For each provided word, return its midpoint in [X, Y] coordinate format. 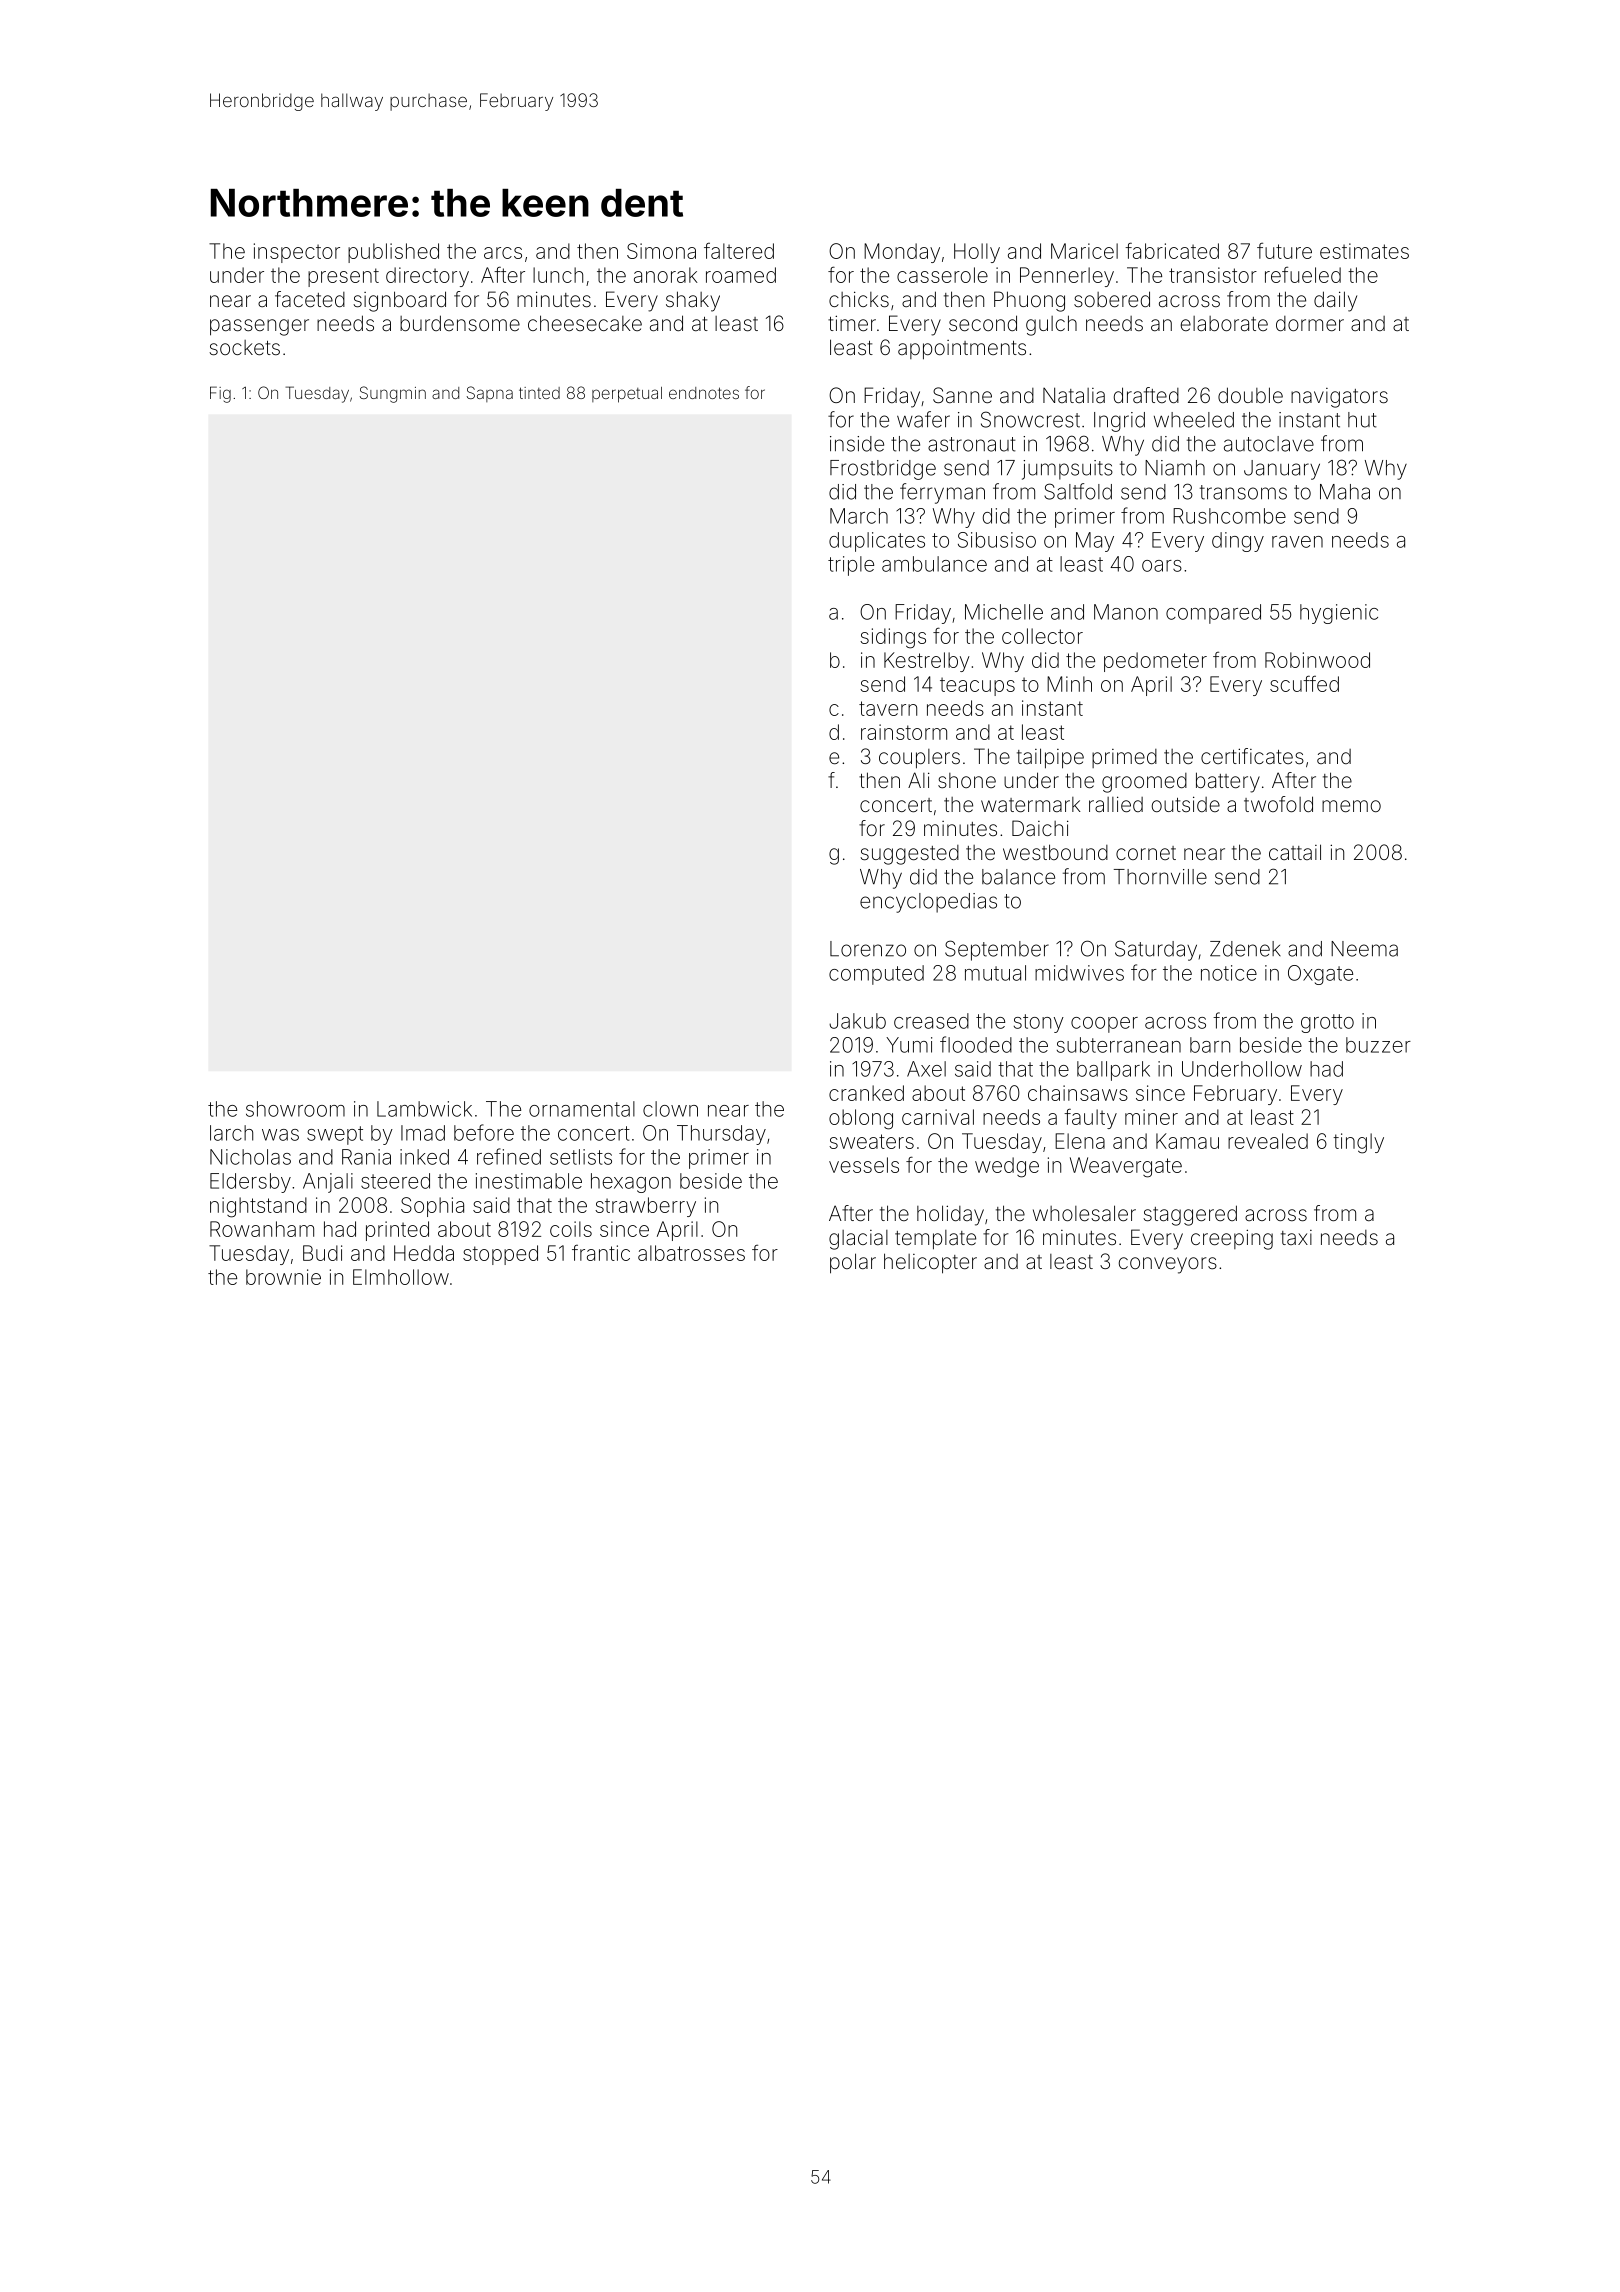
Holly [977, 253]
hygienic [1339, 614]
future [1284, 250]
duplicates [877, 542]
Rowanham [262, 1229]
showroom [295, 1109]
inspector [297, 253]
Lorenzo [868, 949]
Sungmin [393, 394]
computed [876, 975]
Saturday [1156, 950]
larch [231, 1133]
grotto [1327, 1023]
